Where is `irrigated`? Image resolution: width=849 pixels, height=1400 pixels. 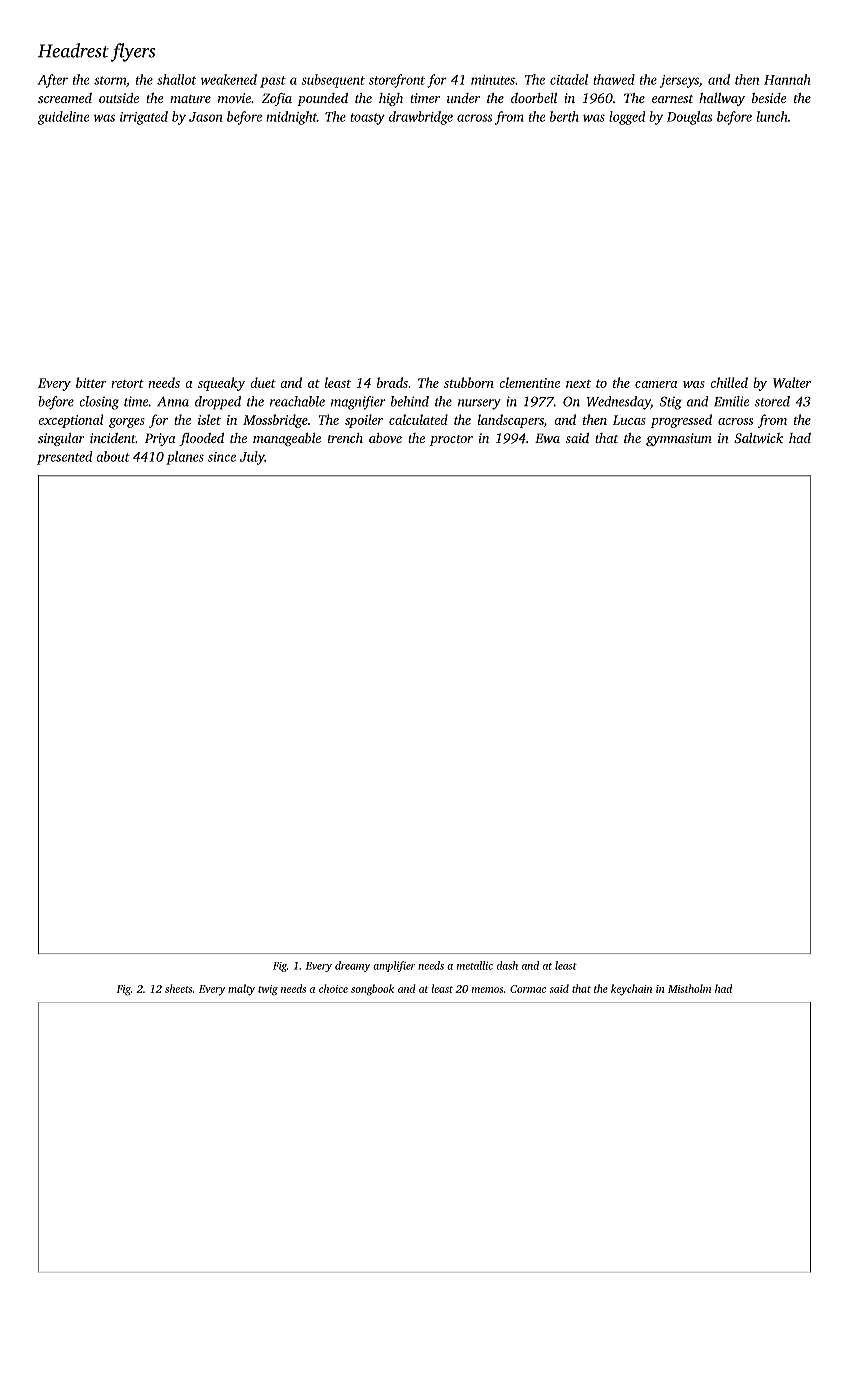 irrigated is located at coordinates (144, 118).
